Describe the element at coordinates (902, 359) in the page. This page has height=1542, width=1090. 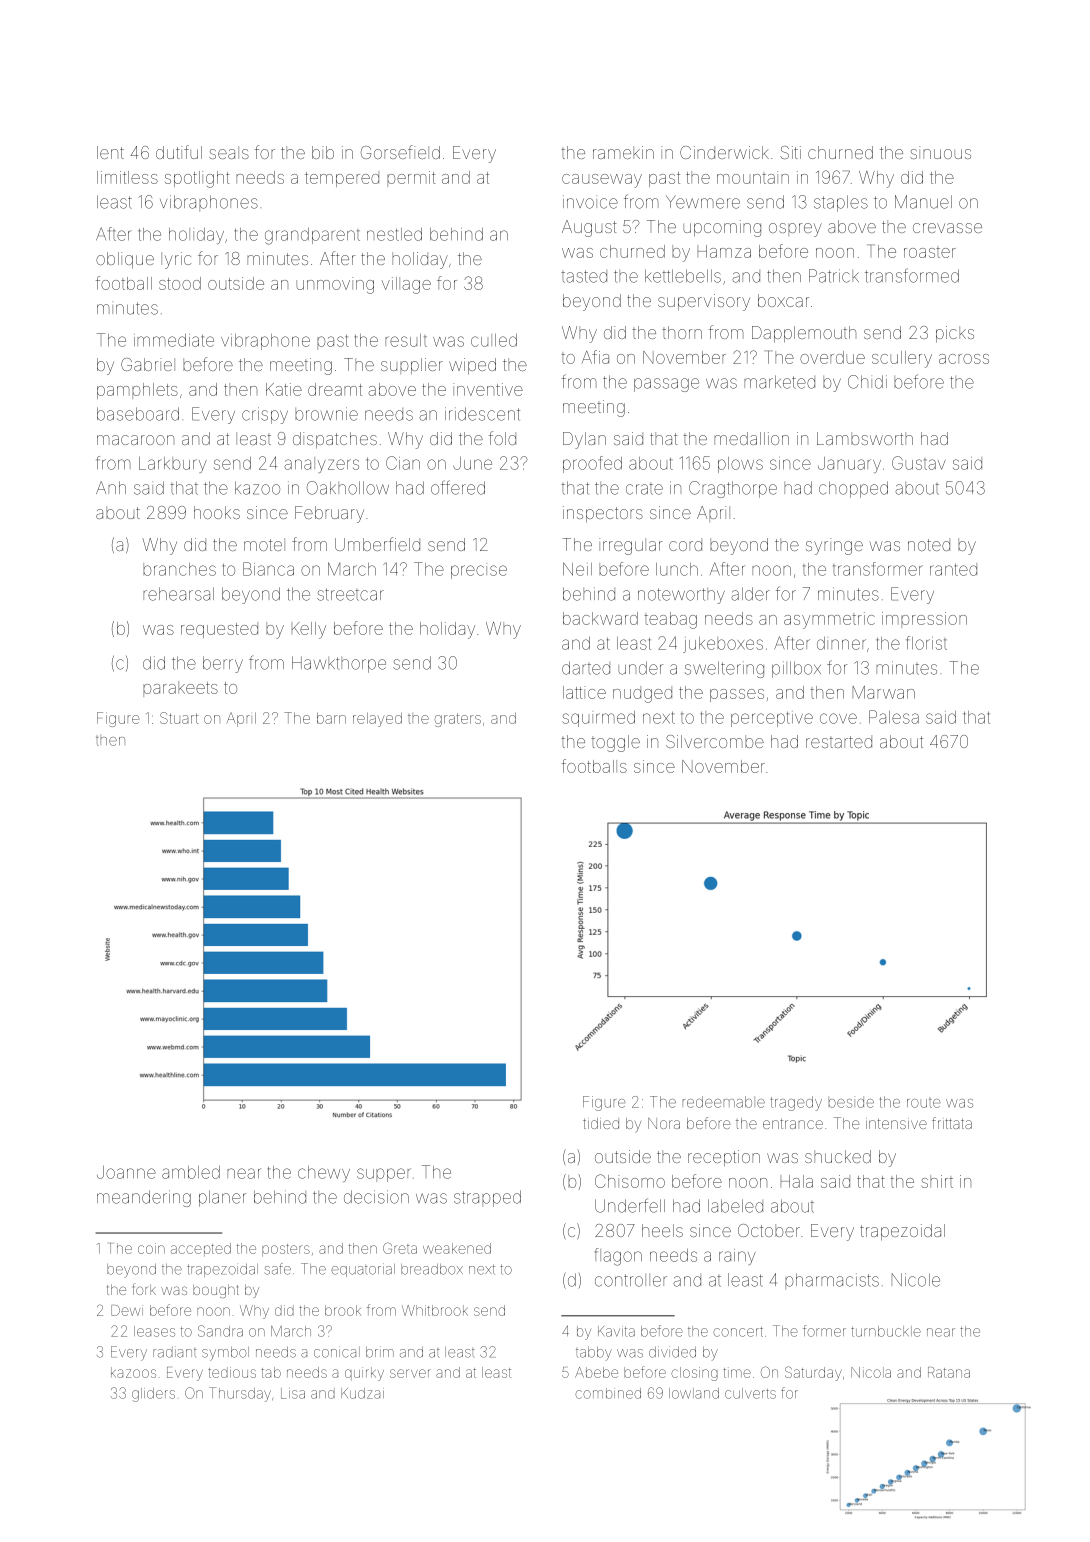
I see `scullery` at that location.
